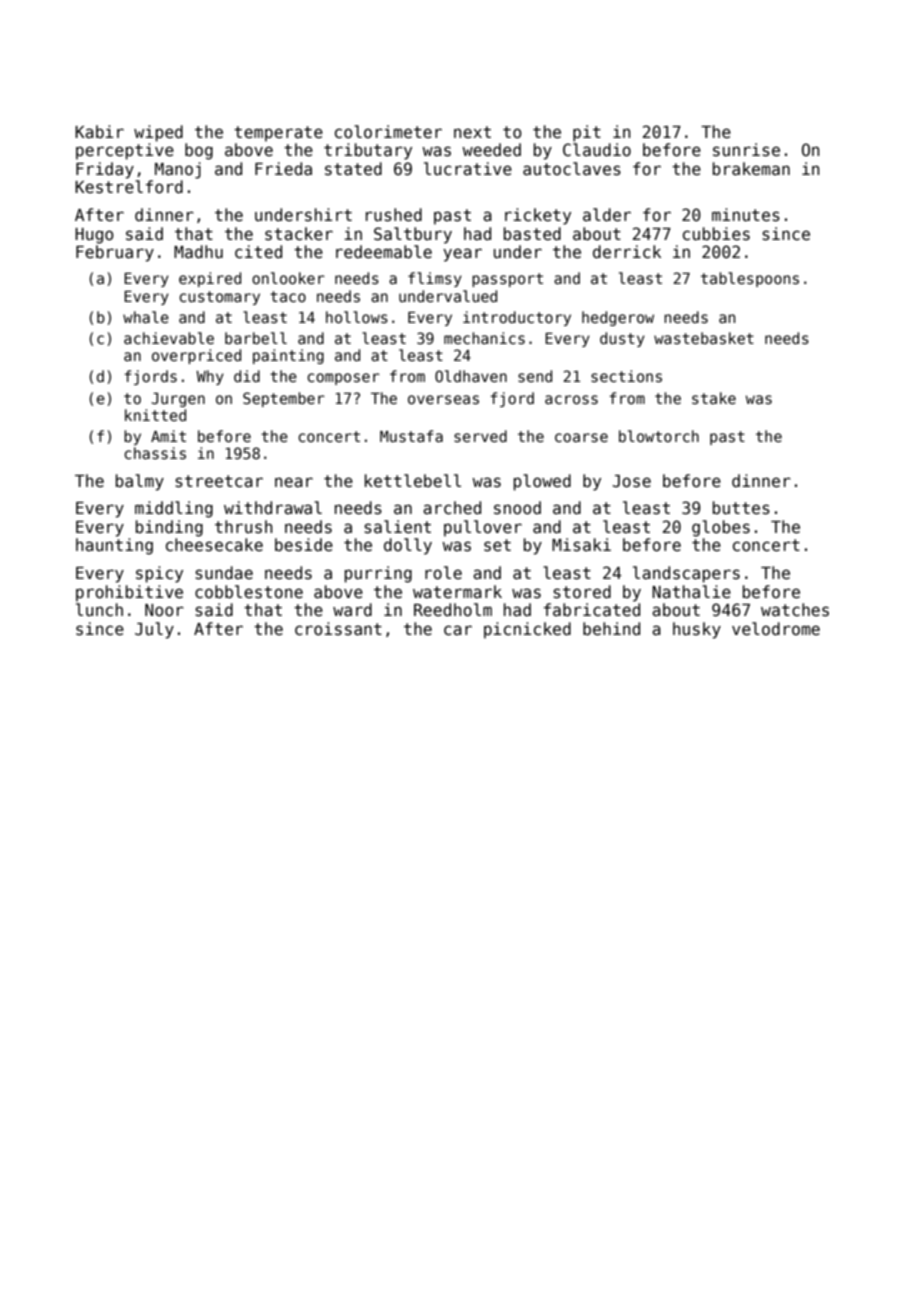 Image resolution: width=908 pixels, height=1316 pixels. Describe the element at coordinates (776, 629) in the image. I see `velodrome` at that location.
